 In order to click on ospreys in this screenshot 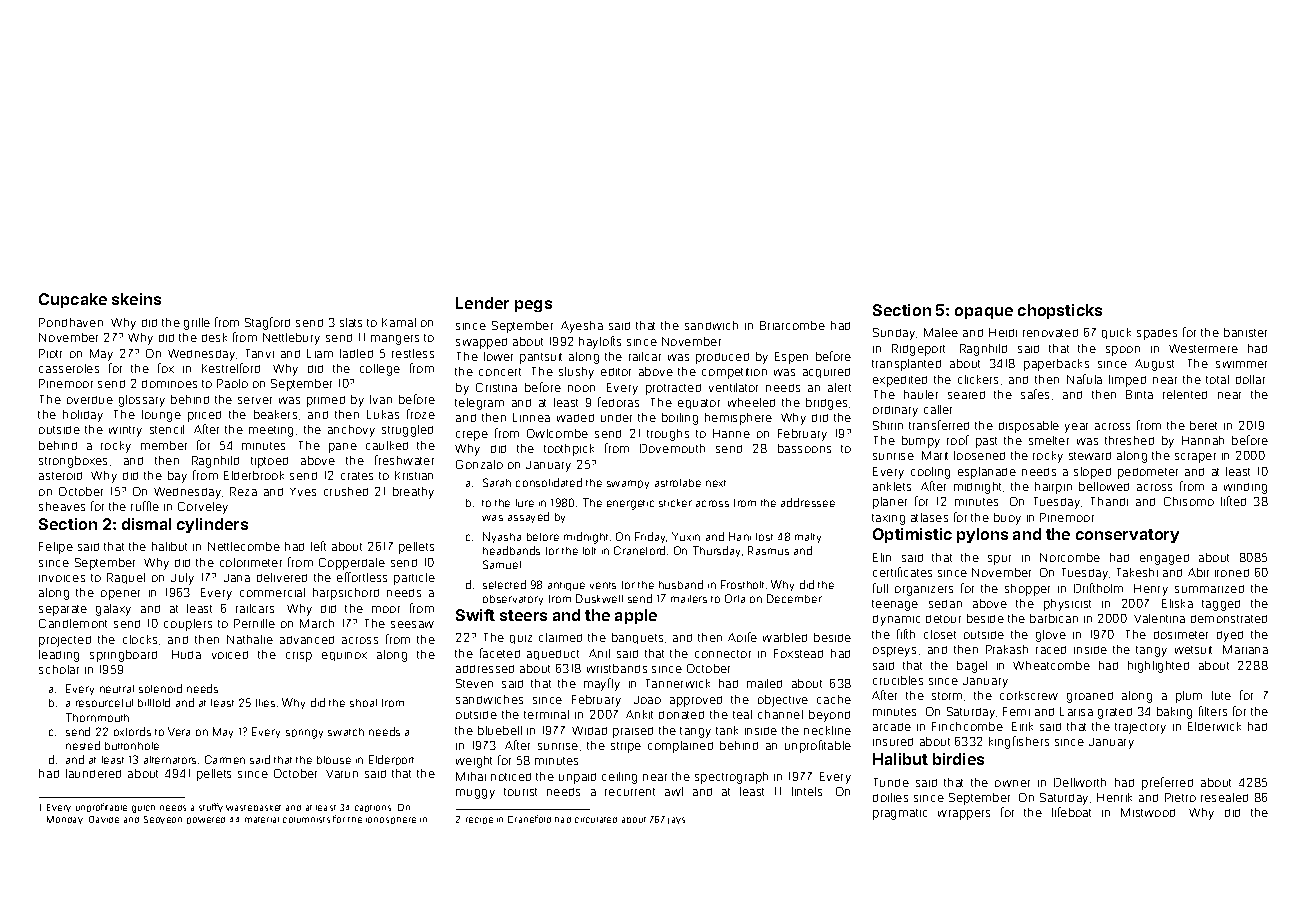, I will do `click(894, 652)`.
